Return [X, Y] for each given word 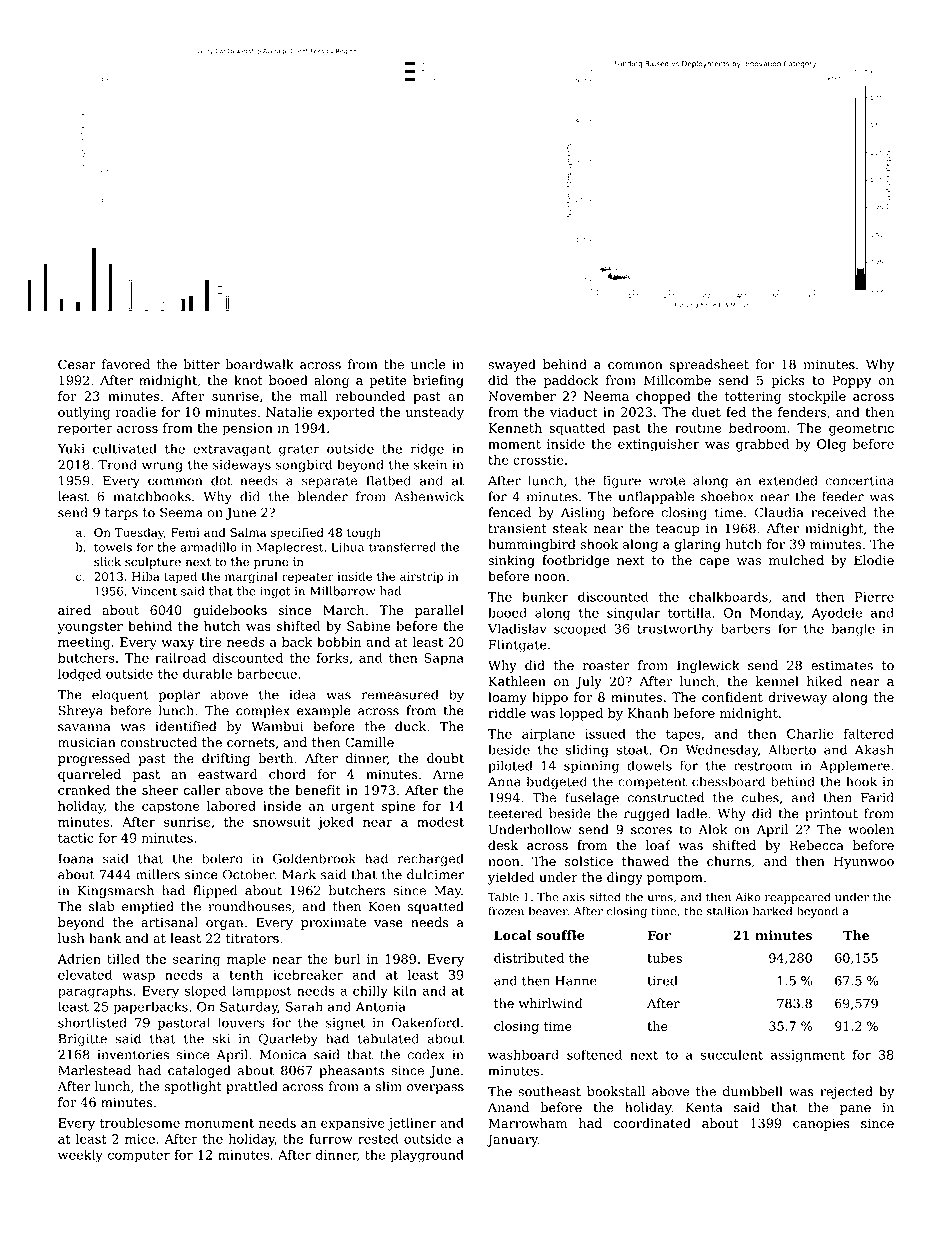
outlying [84, 413]
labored [231, 806]
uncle [428, 364]
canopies [821, 1124]
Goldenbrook [314, 858]
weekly [80, 1156]
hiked [824, 681]
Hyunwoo [864, 862]
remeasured [400, 694]
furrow [331, 1139]
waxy [178, 645]
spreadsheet [709, 365]
